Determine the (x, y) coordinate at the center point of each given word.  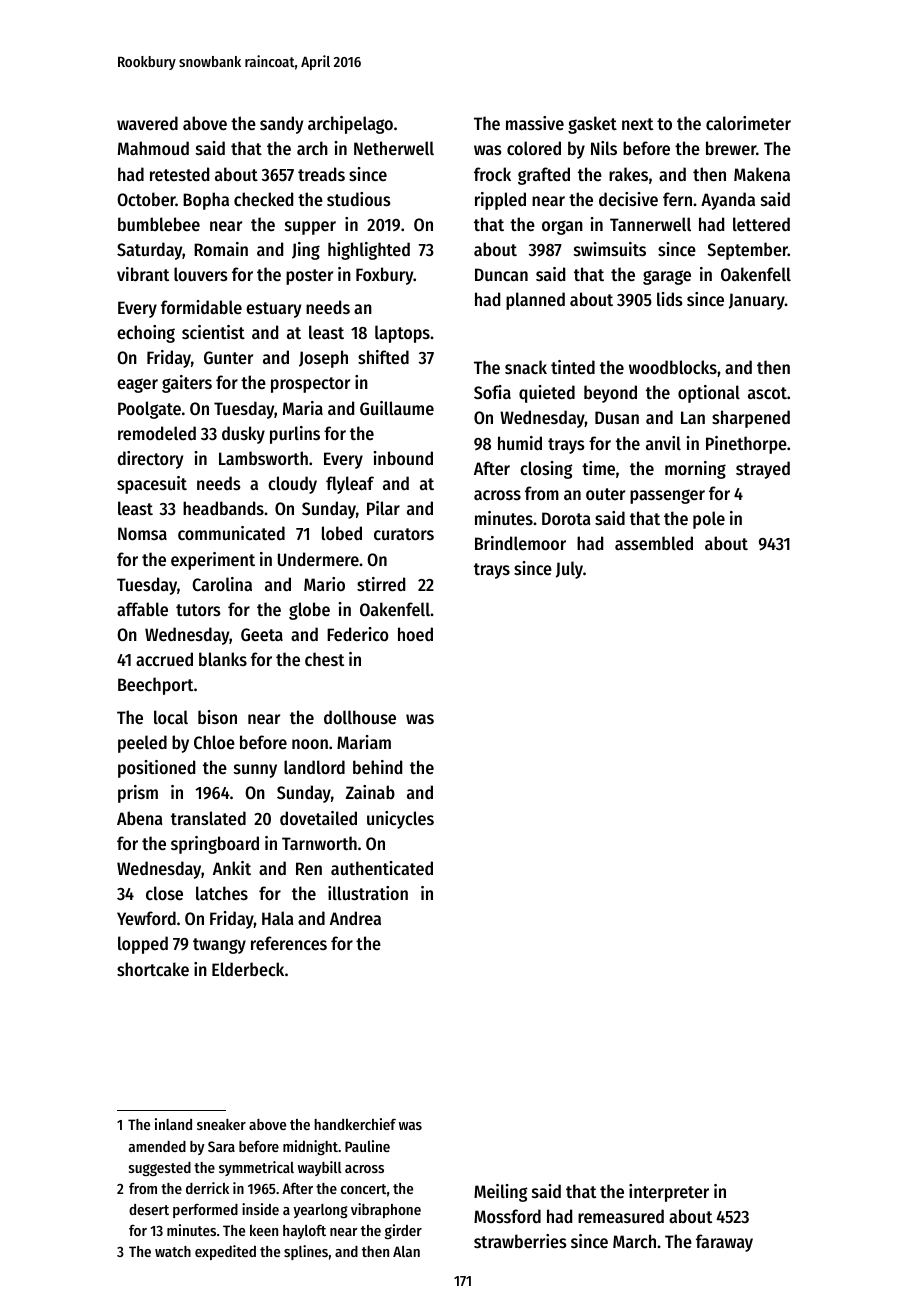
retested (179, 174)
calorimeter (748, 123)
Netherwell (394, 148)
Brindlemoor (520, 543)
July (569, 570)
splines (306, 1252)
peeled (142, 744)
